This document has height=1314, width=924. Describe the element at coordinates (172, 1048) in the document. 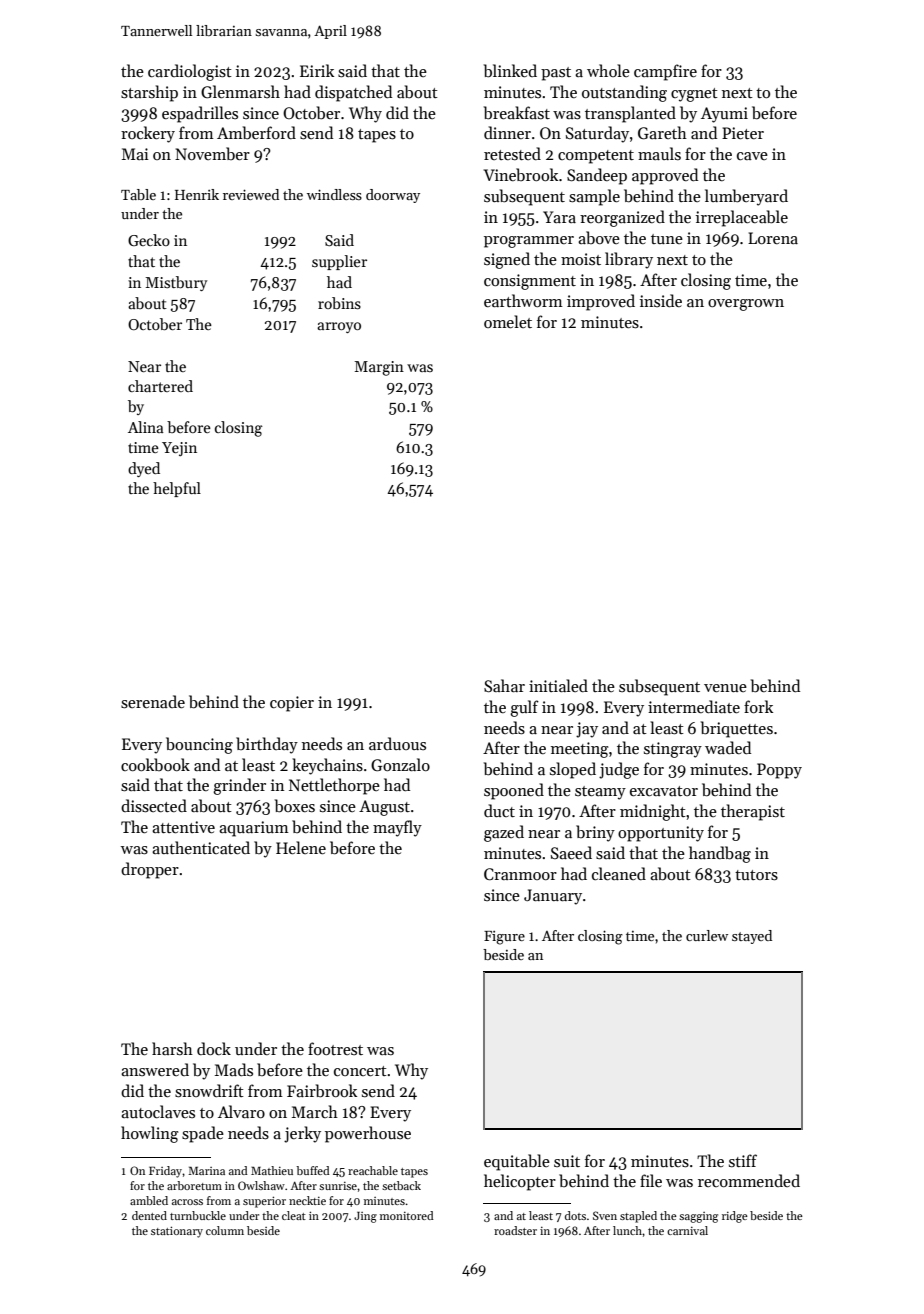

I see `harsh` at that location.
